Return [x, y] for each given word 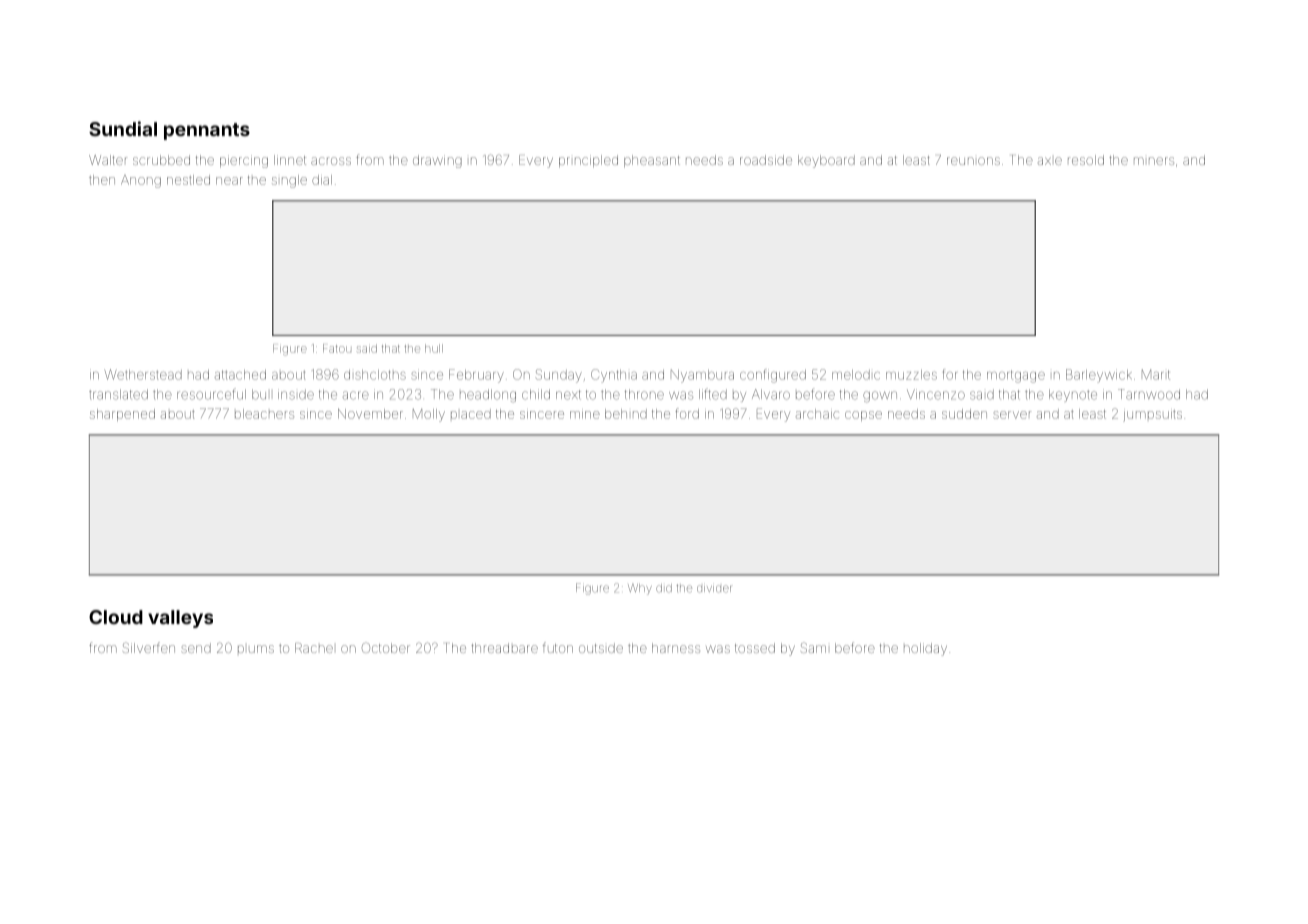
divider [714, 589]
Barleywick [1099, 376]
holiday [925, 649]
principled [588, 161]
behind [626, 414]
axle [1050, 161]
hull [434, 348]
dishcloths [375, 375]
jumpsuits [1152, 416]
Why [640, 589]
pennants [207, 131]
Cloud [116, 617]
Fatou [337, 348]
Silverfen [149, 647]
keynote [1073, 395]
